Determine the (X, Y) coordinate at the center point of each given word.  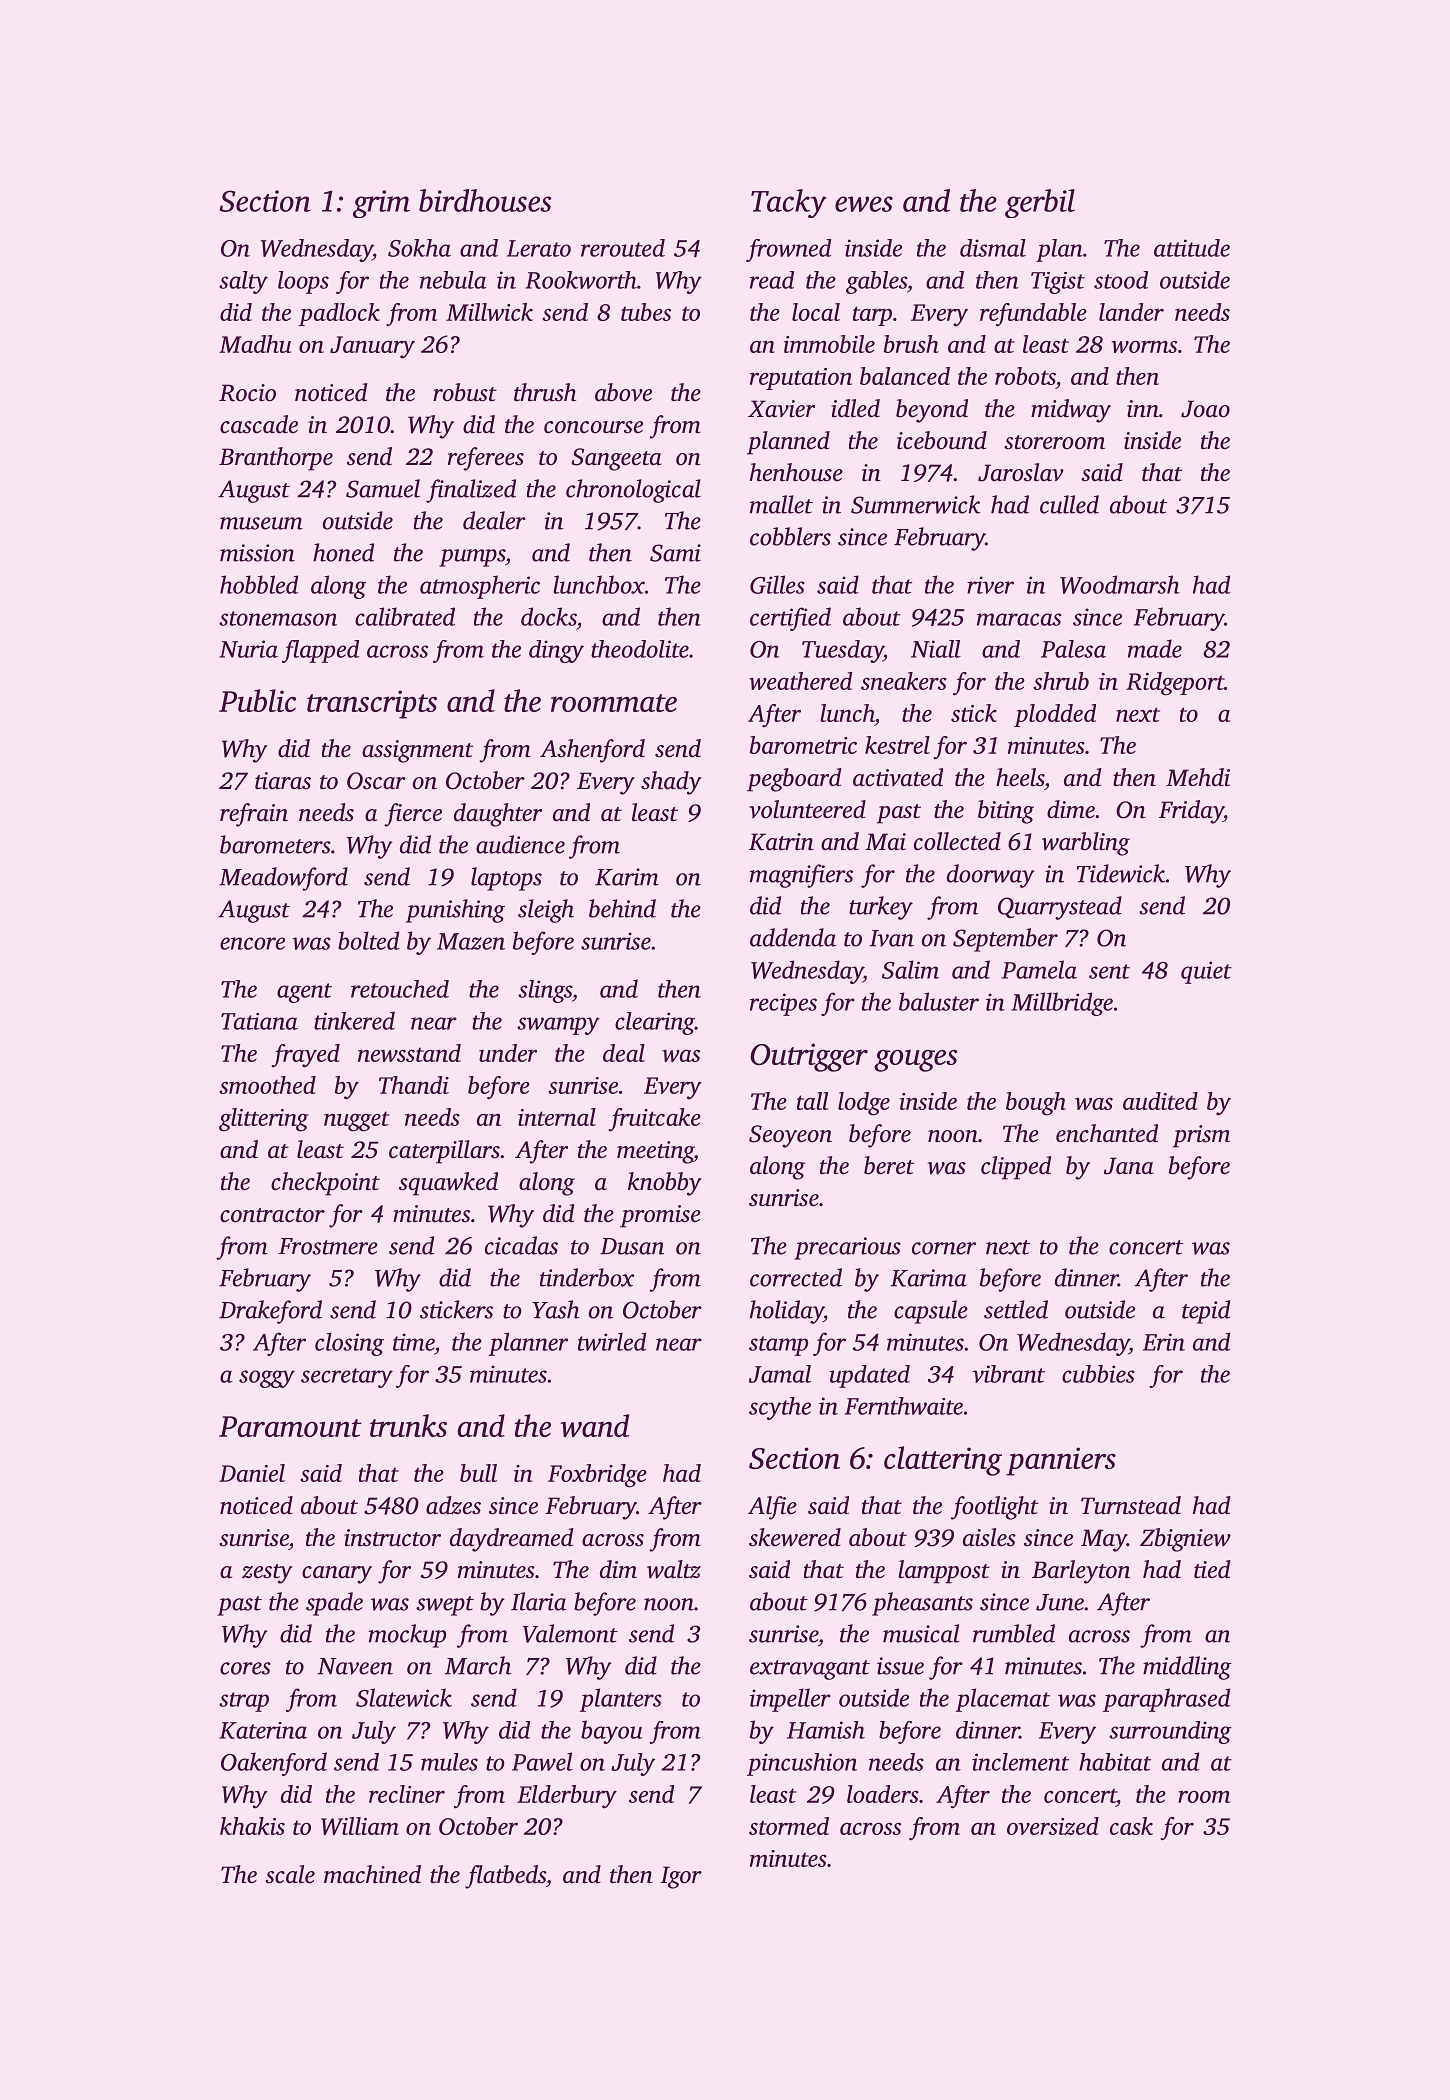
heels (1020, 777)
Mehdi (1198, 777)
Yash (556, 1309)
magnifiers (801, 876)
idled (855, 408)
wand (594, 1425)
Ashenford (592, 751)
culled (1069, 504)
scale (290, 1874)
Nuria (248, 649)
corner (944, 1248)
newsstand (409, 1053)
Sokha (419, 248)
